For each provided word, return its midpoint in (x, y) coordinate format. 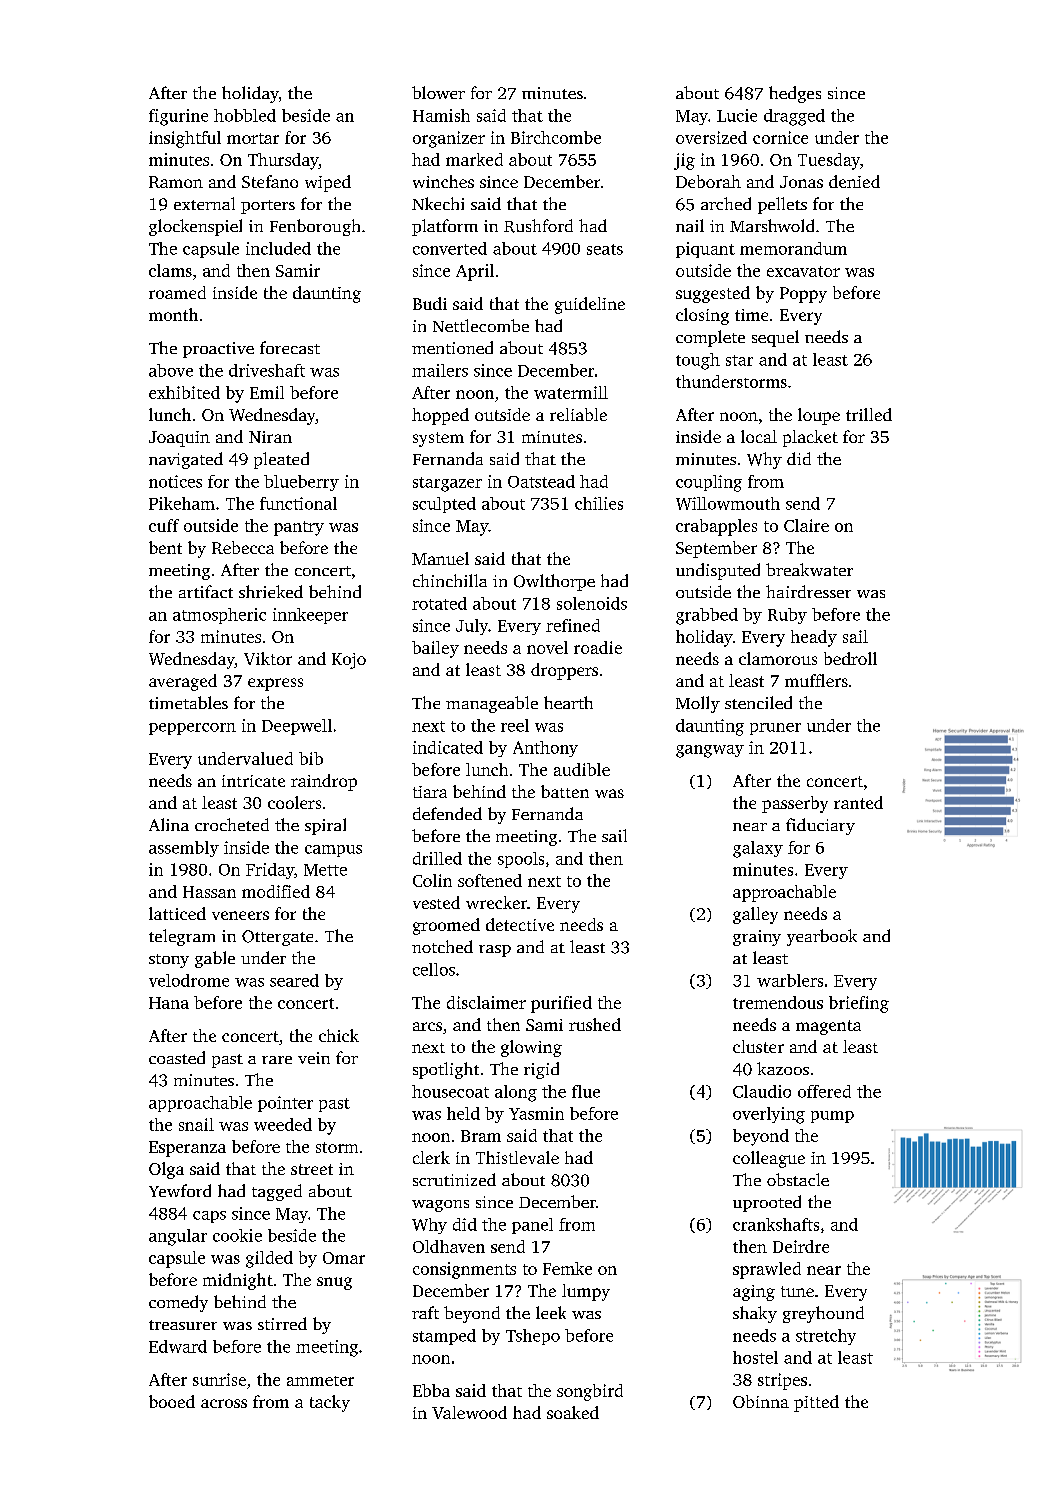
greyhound (823, 1314)
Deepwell (297, 727)
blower (438, 92)
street (312, 1169)
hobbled (245, 115)
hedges (795, 94)
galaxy (758, 849)
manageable (492, 704)
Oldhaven (449, 1246)
